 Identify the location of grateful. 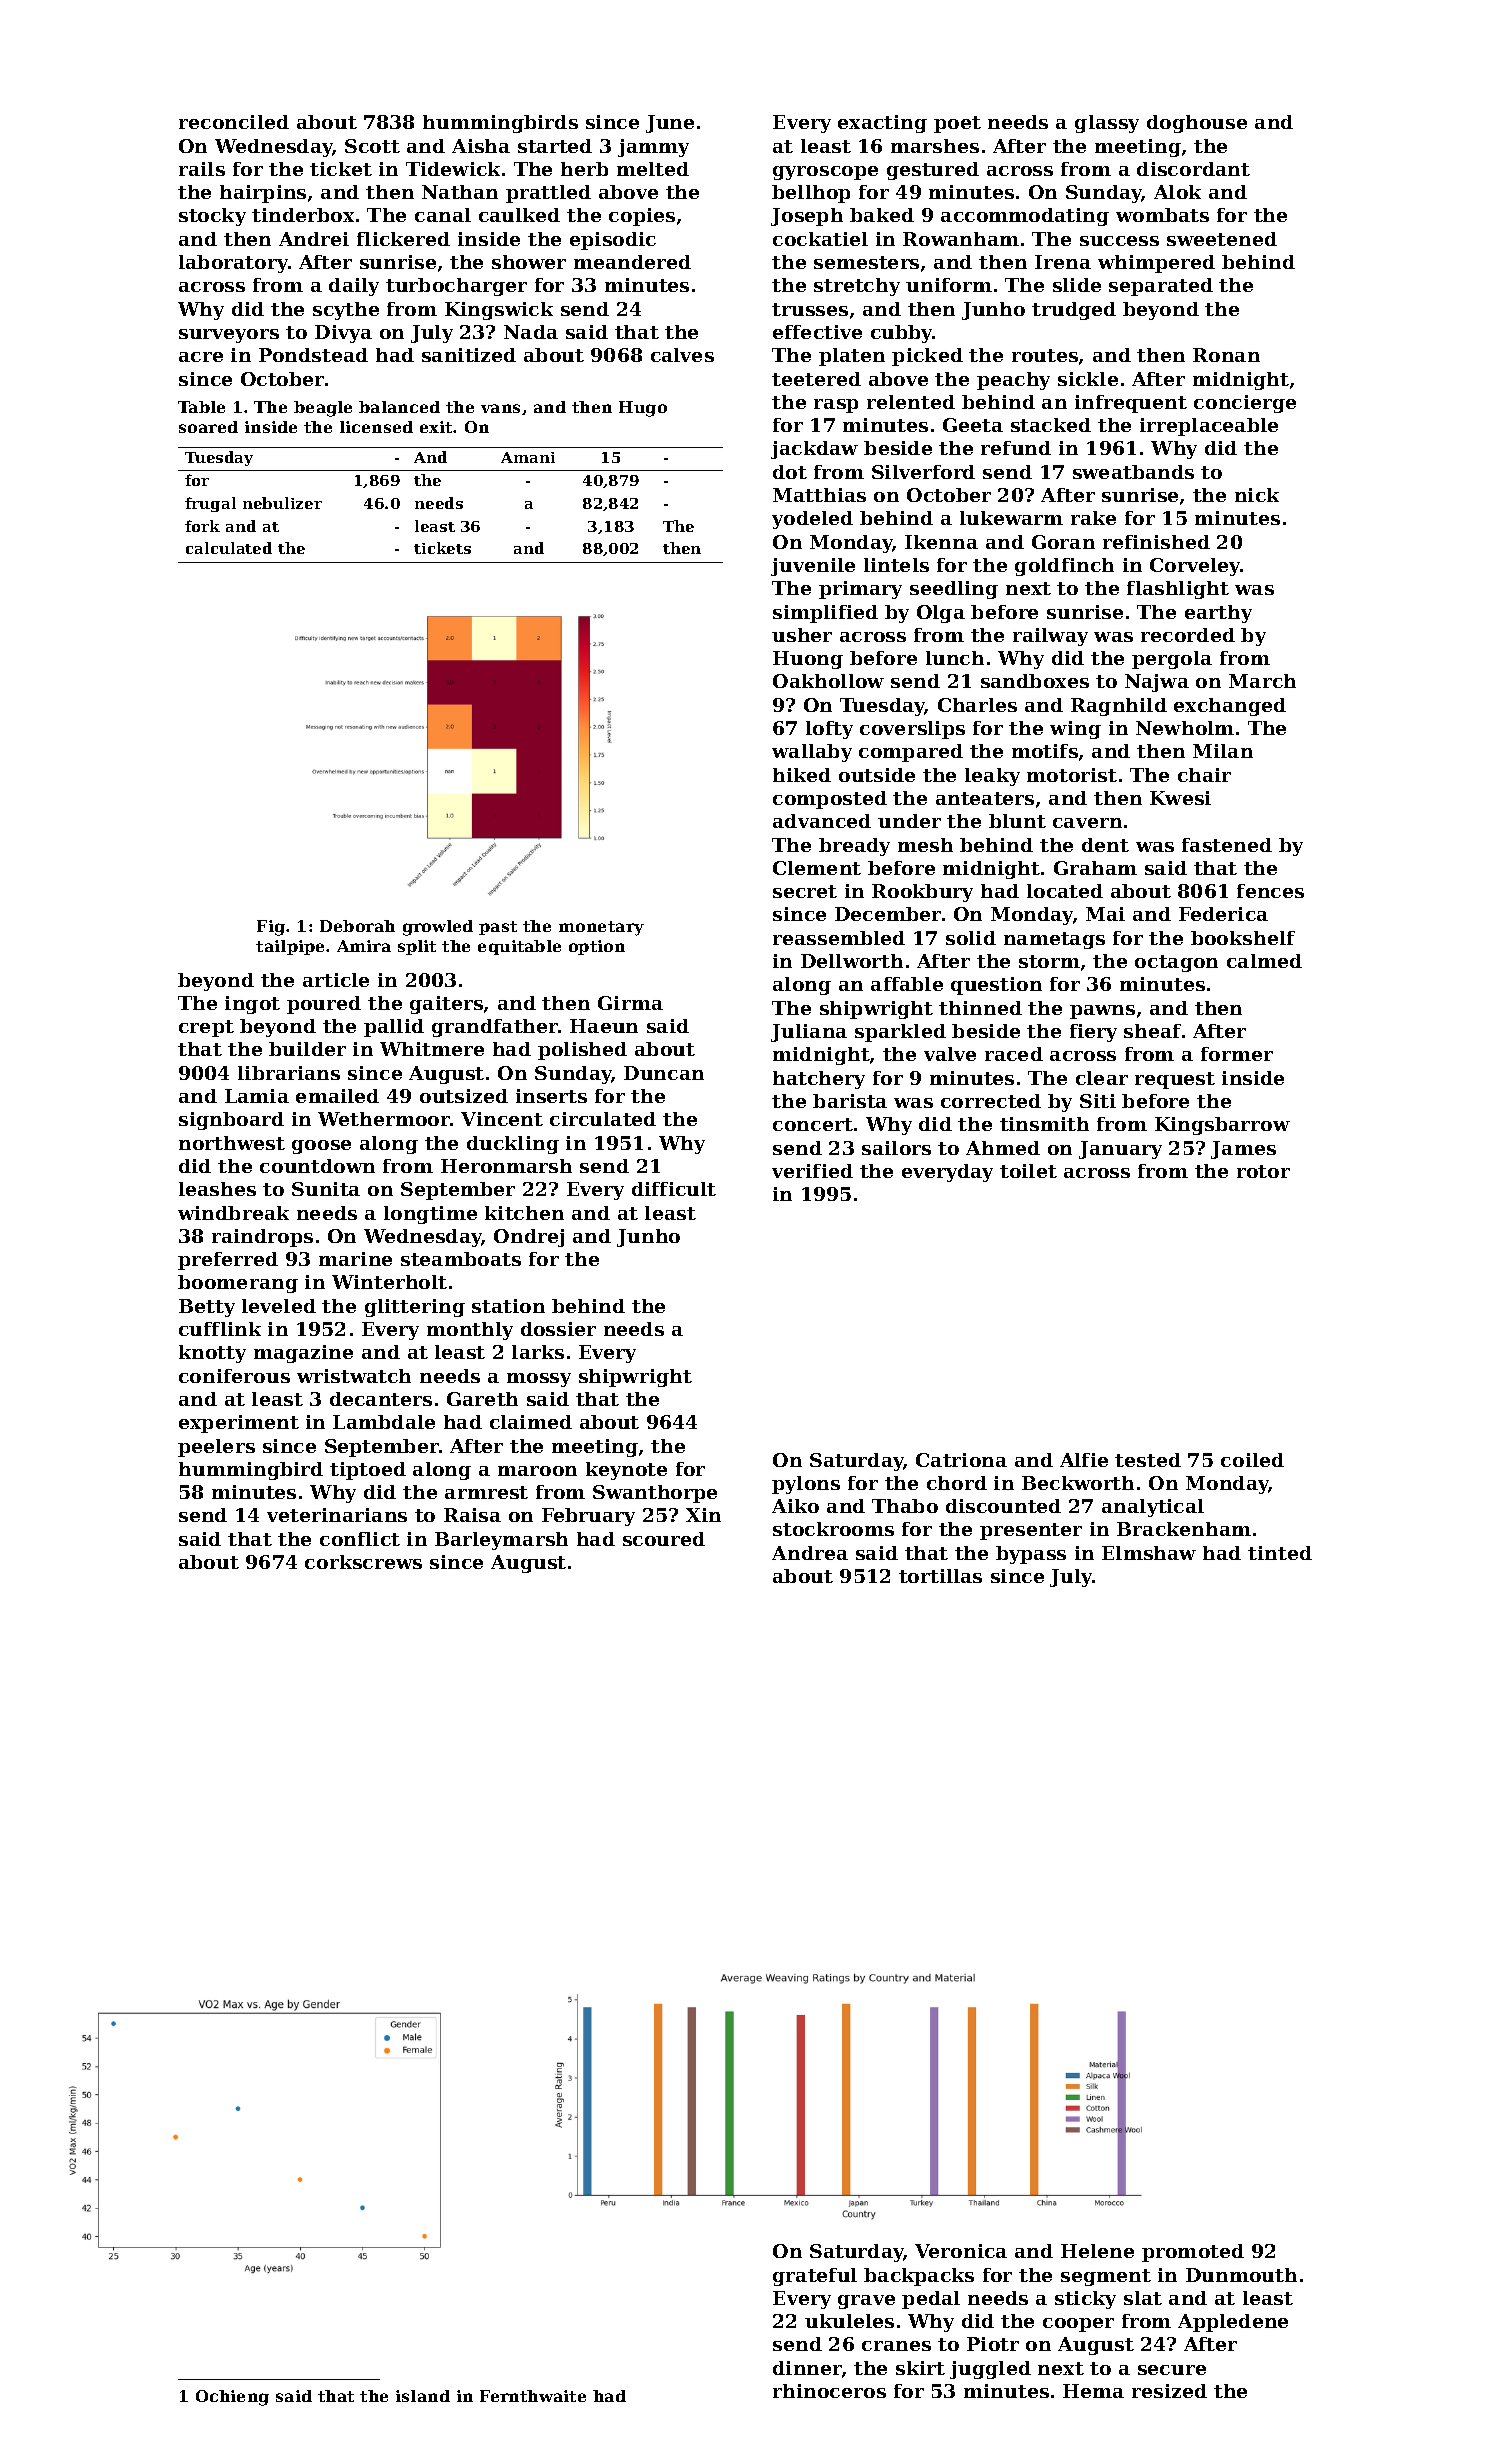
(815, 2277).
